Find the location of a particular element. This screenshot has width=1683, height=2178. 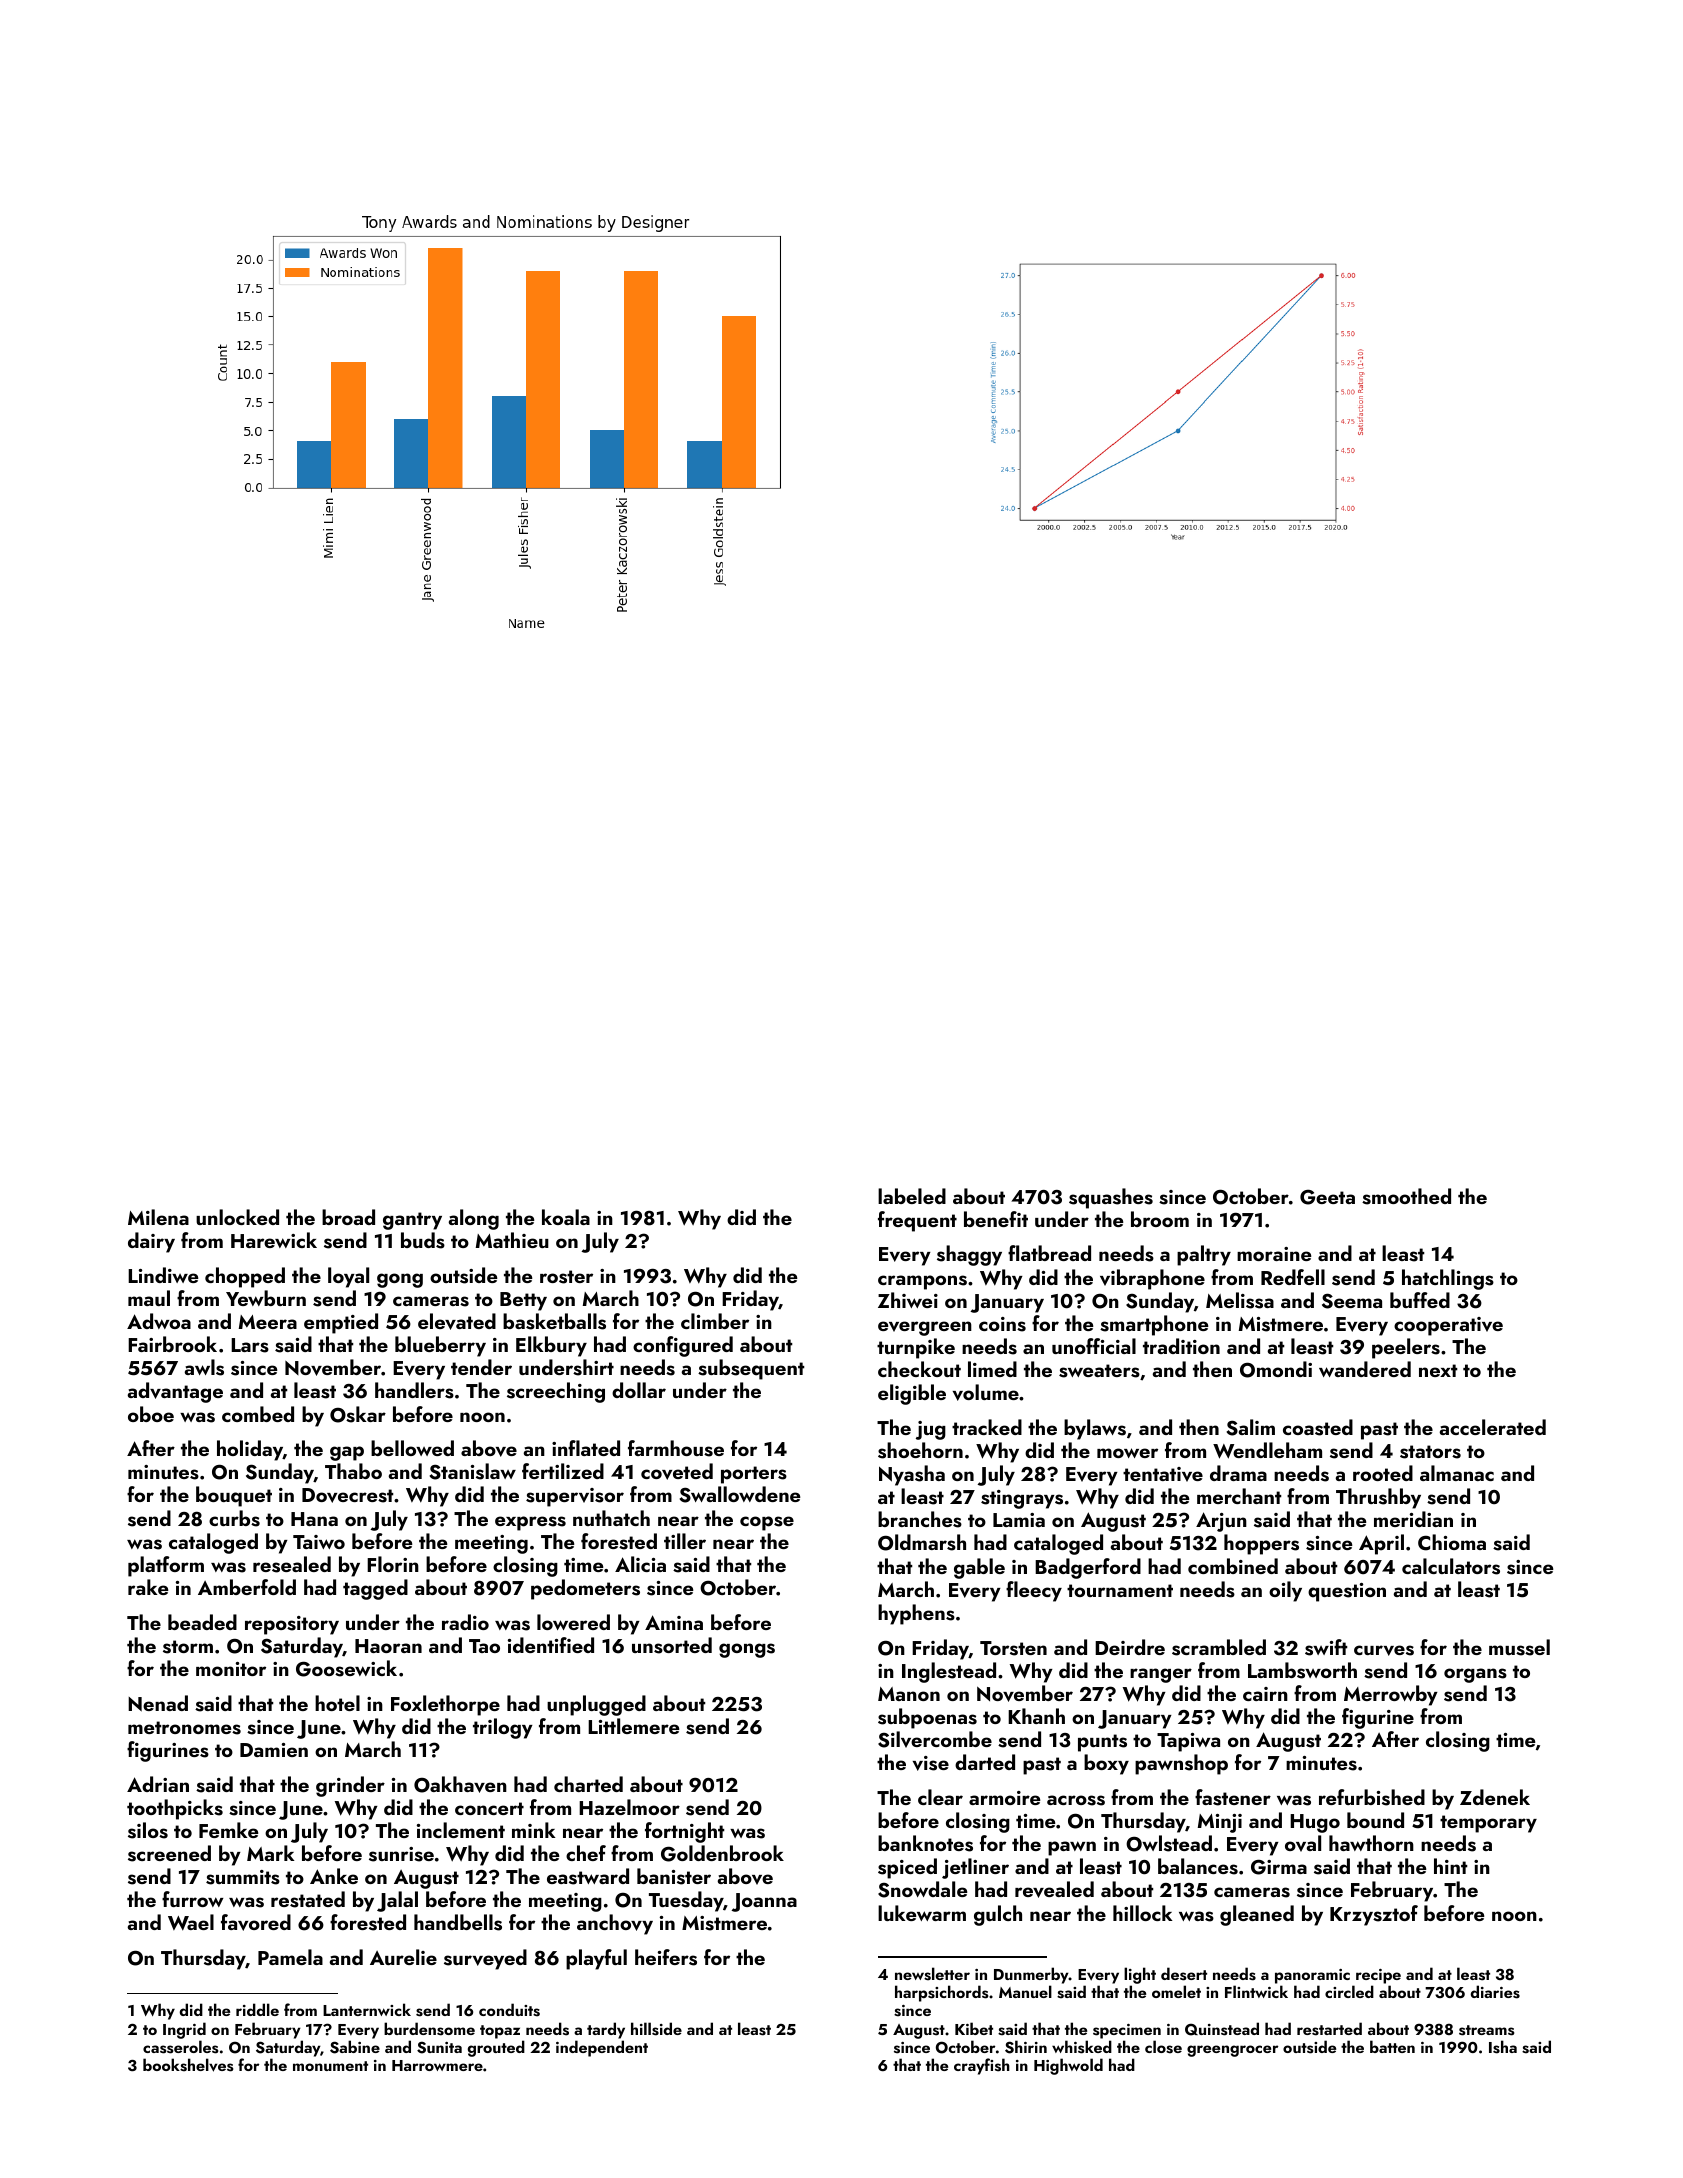

ranger is located at coordinates (1161, 1675).
